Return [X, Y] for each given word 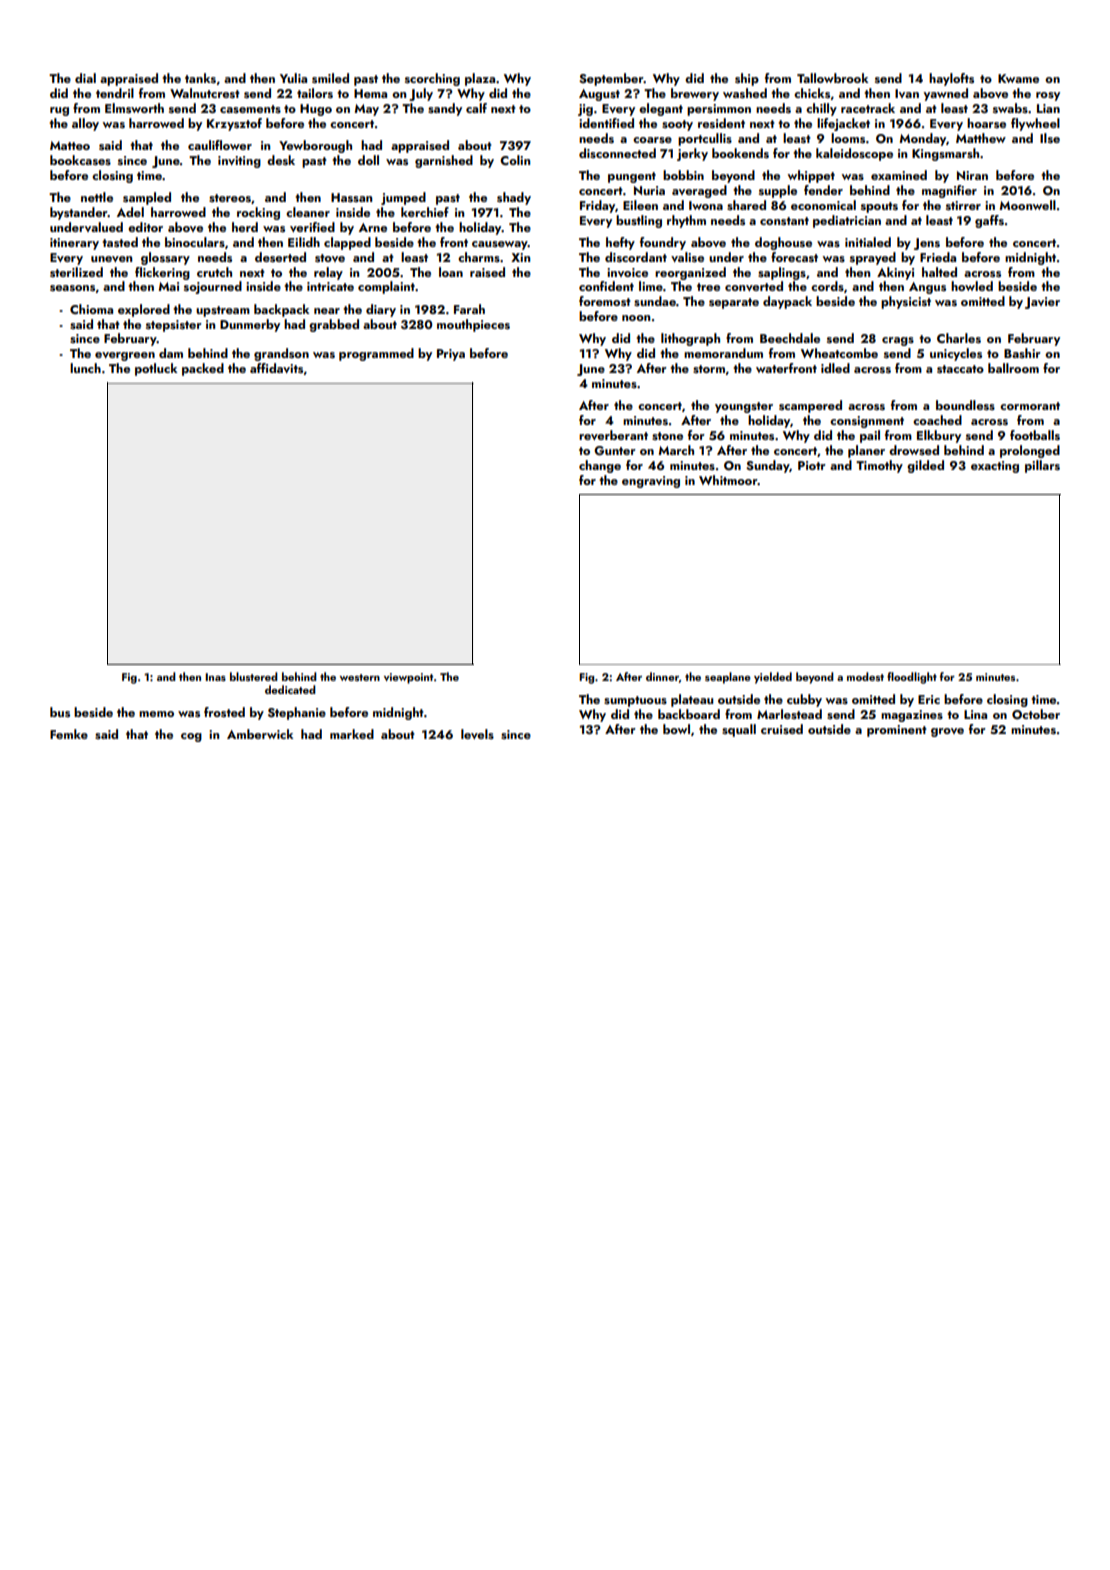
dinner [662, 676]
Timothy [879, 466]
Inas [215, 677]
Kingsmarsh [945, 154]
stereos [230, 198]
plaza [480, 79]
